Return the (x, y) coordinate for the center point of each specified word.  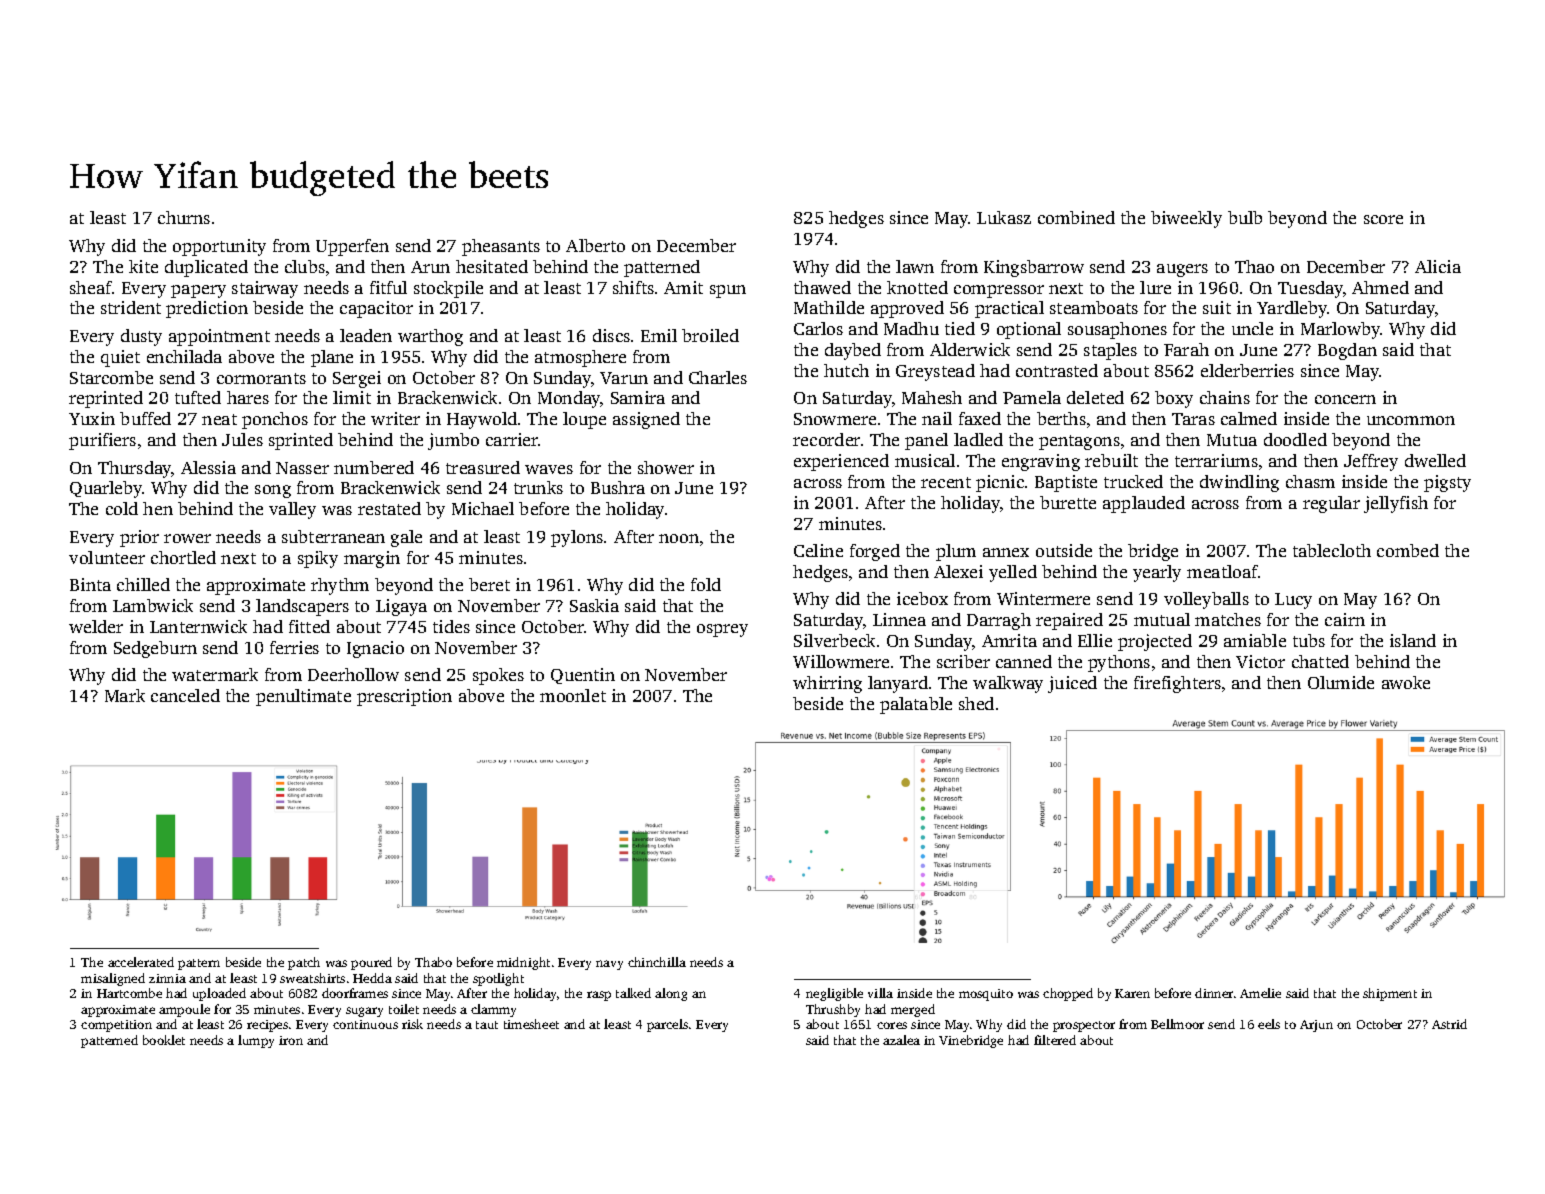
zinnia (167, 978)
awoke (1406, 682)
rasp (599, 996)
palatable (916, 705)
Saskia (594, 605)
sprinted (301, 441)
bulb (1245, 217)
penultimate (303, 697)
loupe (584, 420)
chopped (1068, 994)
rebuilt (1111, 460)
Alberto (595, 245)
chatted (1320, 661)
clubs (305, 266)
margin (372, 559)
